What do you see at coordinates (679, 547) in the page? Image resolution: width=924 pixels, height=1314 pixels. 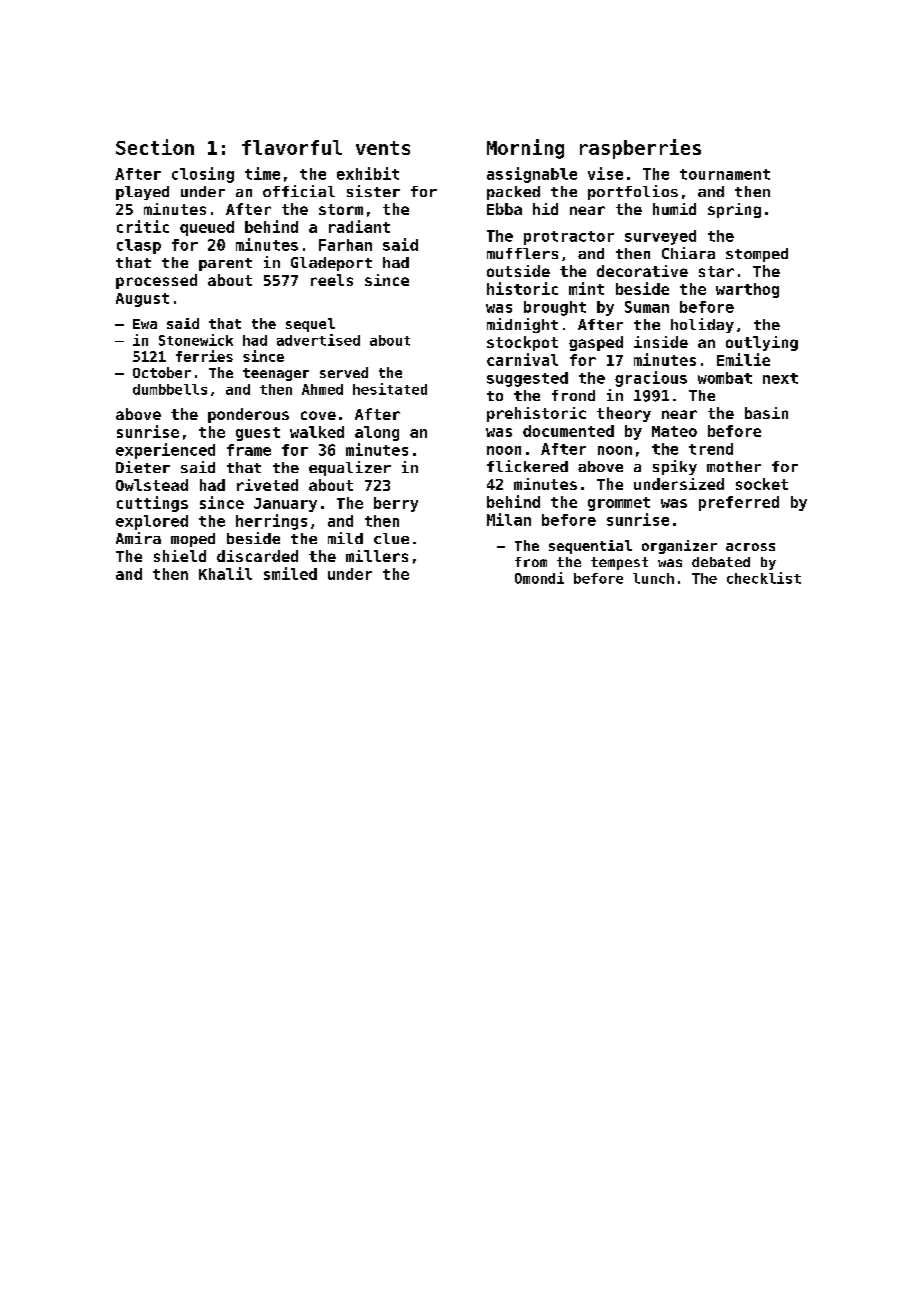 I see `organizer` at bounding box center [679, 547].
